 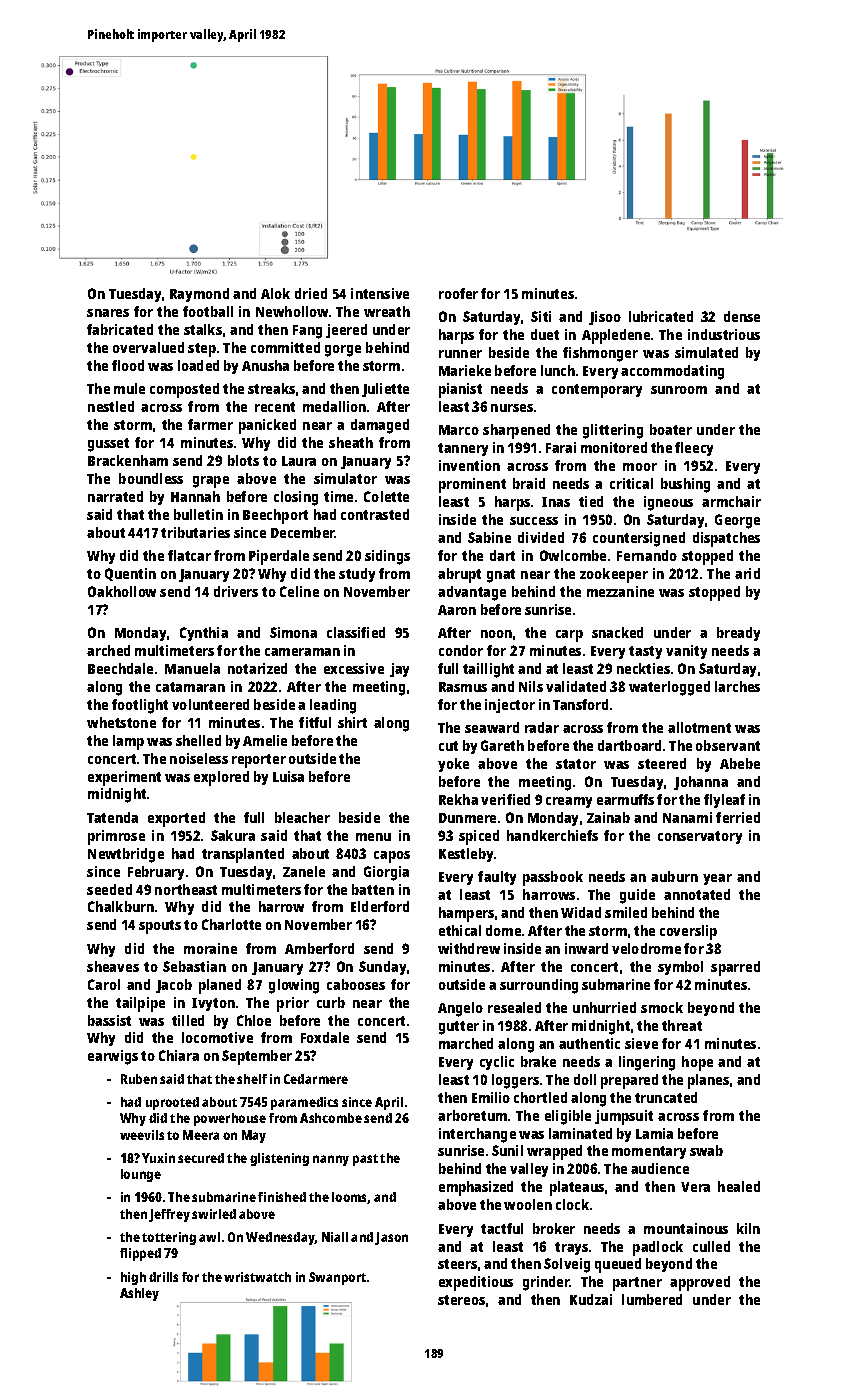 I want to click on Ashley, so click(x=139, y=1294).
